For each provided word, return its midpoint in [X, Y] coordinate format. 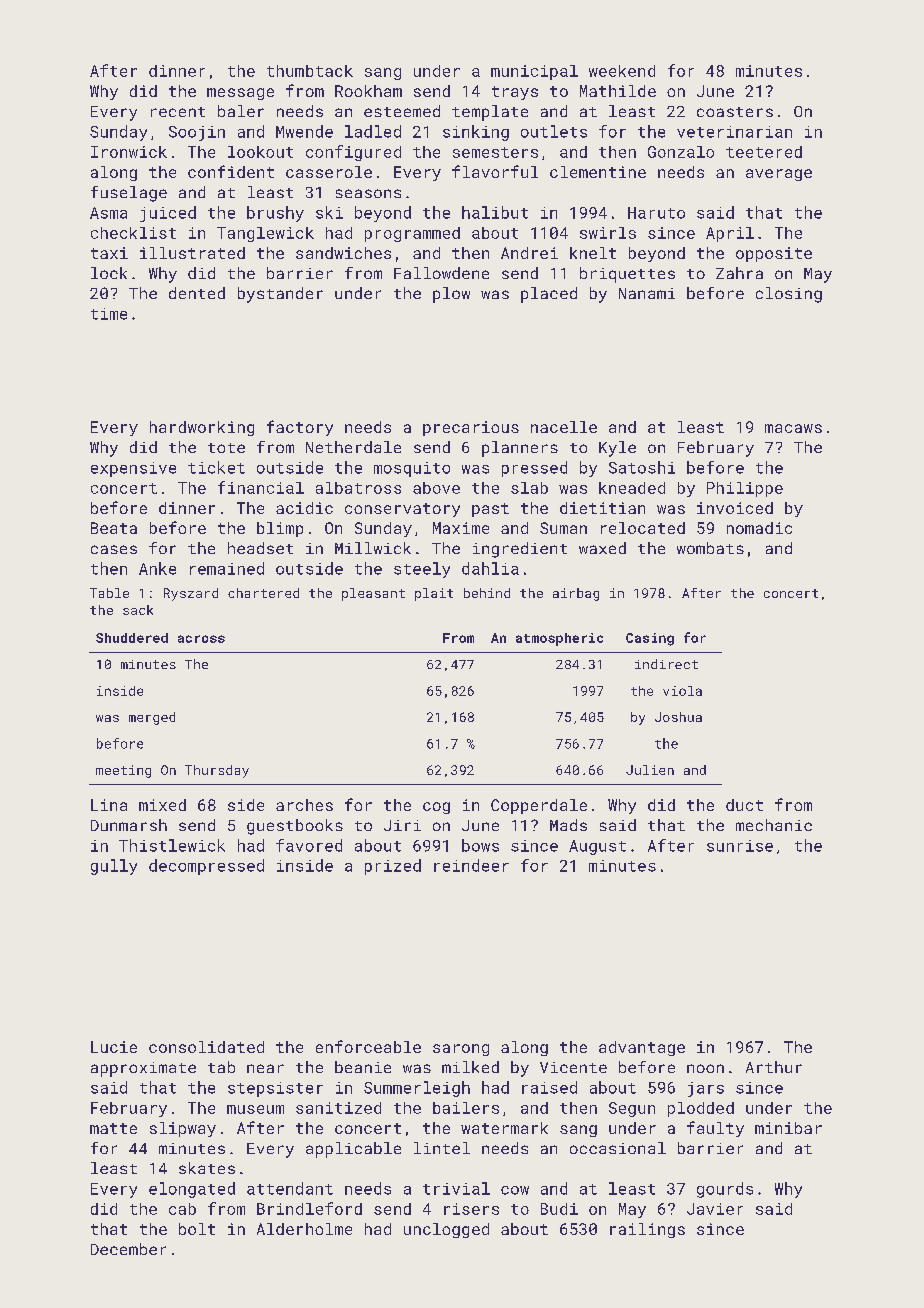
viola [682, 691]
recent [178, 112]
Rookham [368, 91]
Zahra [739, 273]
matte [113, 1128]
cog [436, 808]
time [109, 314]
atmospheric [559, 639]
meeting [123, 771]
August [597, 847]
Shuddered [132, 638]
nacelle [564, 427]
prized [393, 867]
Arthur [774, 1067]
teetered [764, 152]
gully [114, 867]
